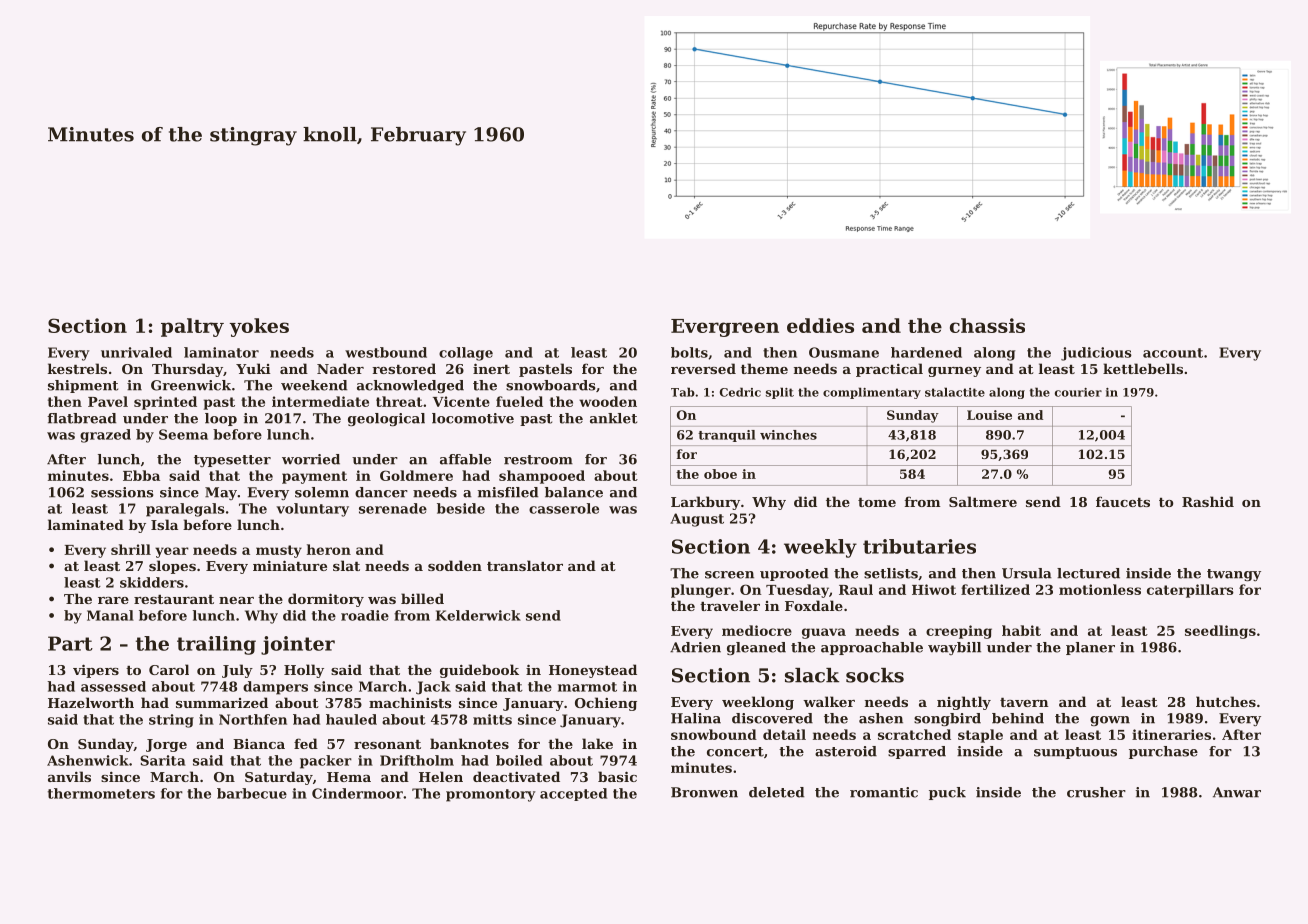 This screenshot has height=924, width=1308. What do you see at coordinates (689, 352) in the screenshot?
I see `bolts` at bounding box center [689, 352].
